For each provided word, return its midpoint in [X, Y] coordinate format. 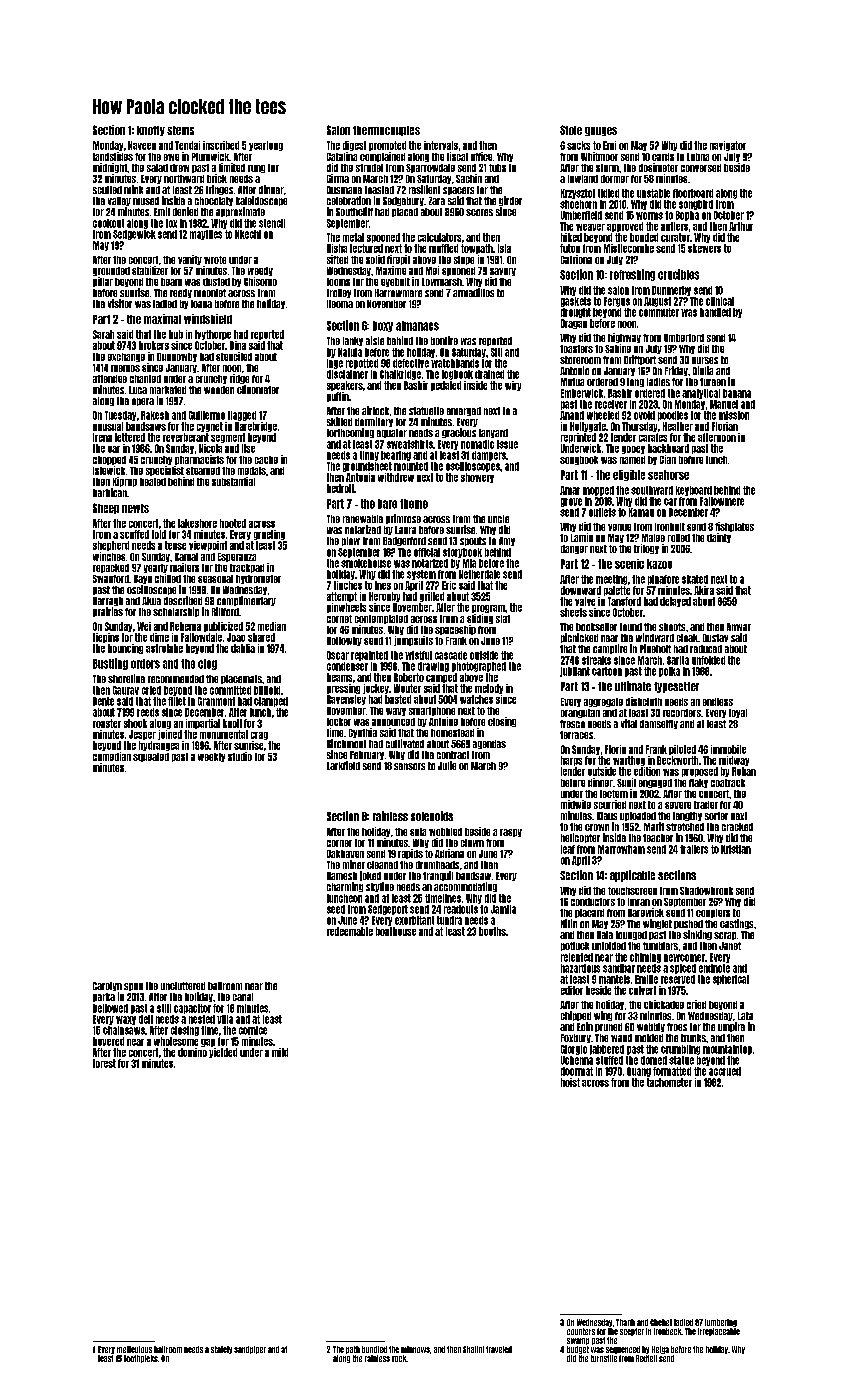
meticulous [134, 1349]
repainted [369, 656]
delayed [675, 602]
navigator [728, 146]
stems [180, 130]
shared [261, 637]
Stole [571, 130]
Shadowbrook [706, 891]
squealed [151, 757]
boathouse [396, 931]
